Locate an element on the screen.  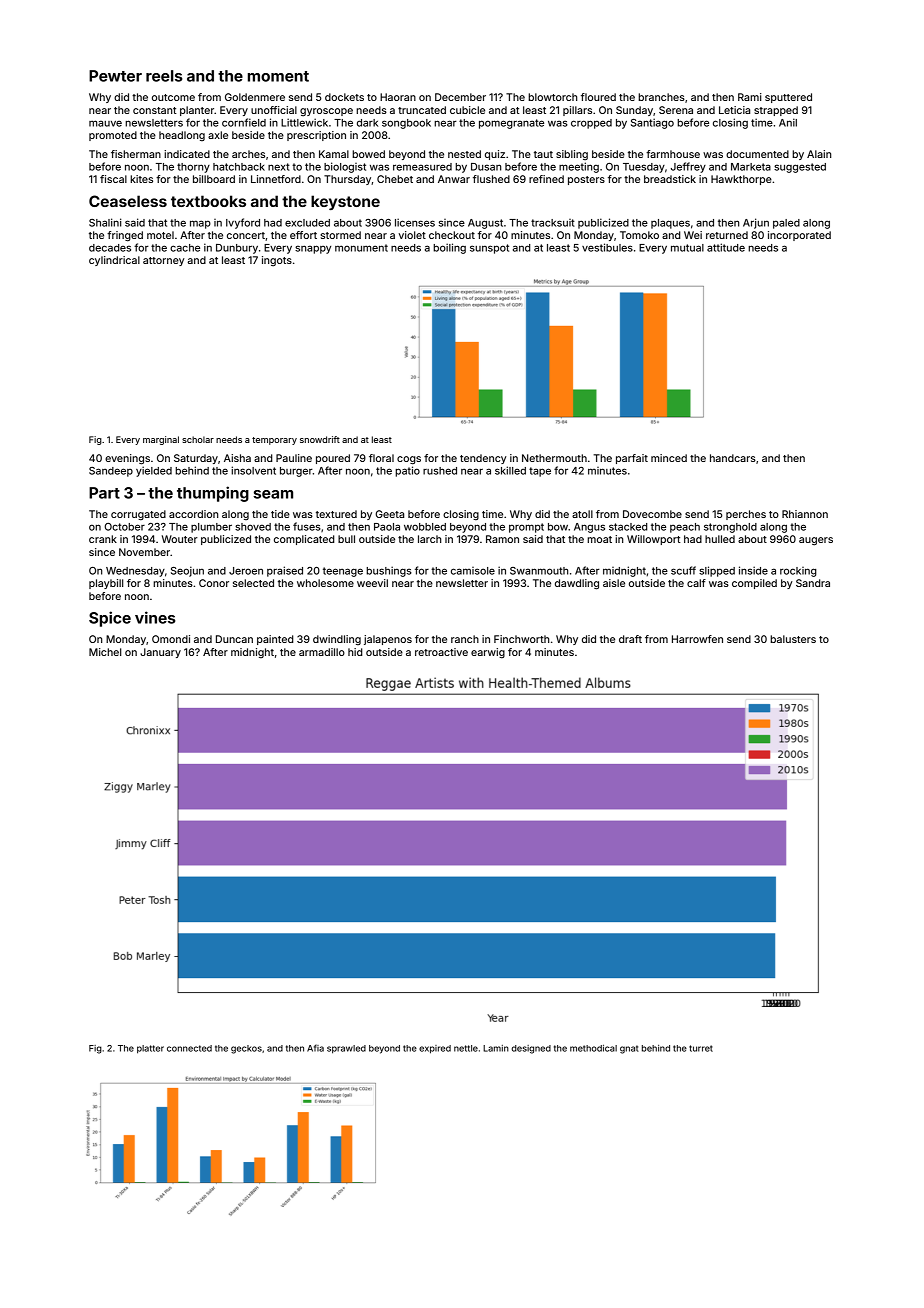
earwig is located at coordinates (488, 653).
